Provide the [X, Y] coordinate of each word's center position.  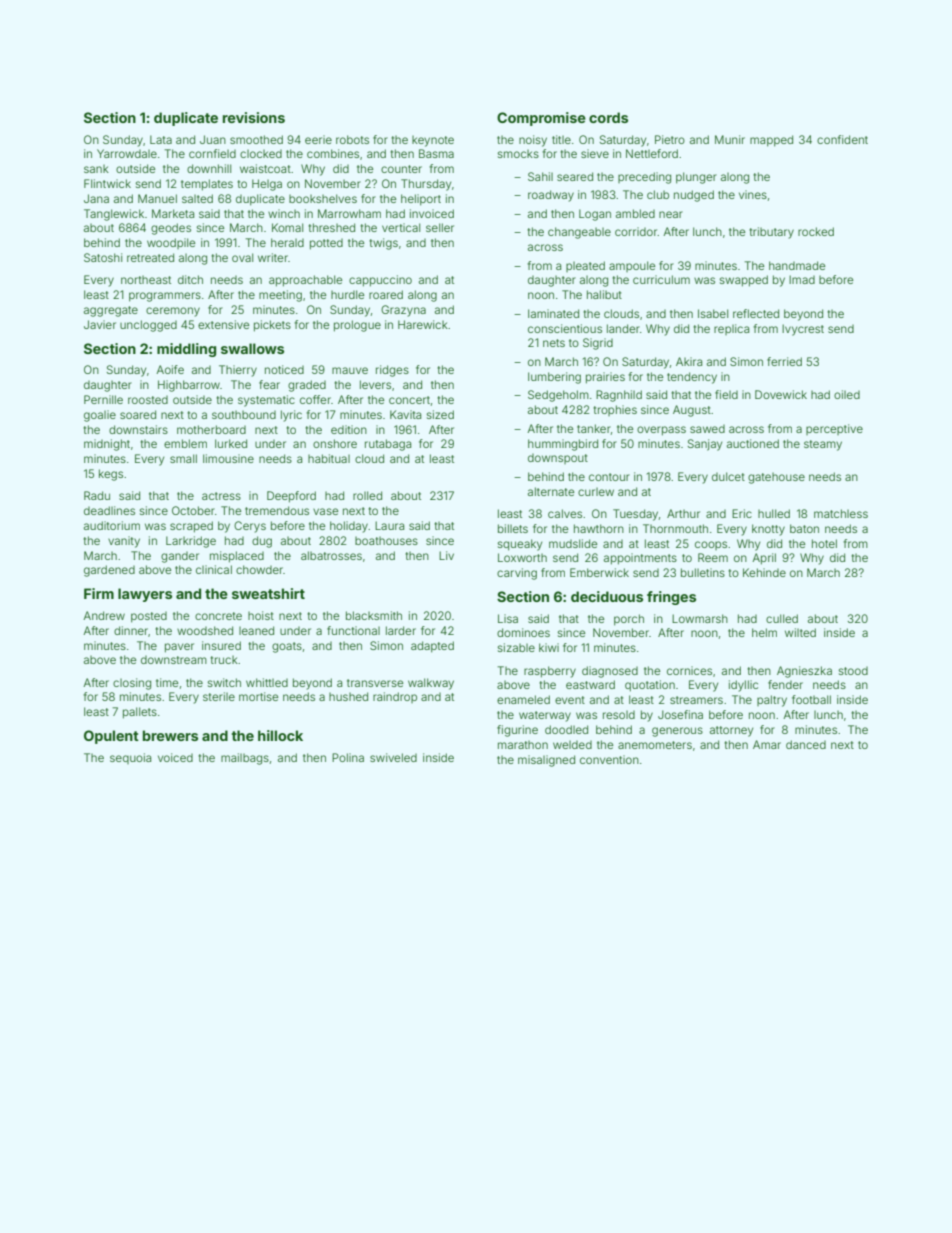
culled [782, 618]
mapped [771, 141]
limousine [228, 458]
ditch [190, 279]
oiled [847, 394]
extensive [223, 324]
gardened [109, 571]
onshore [335, 443]
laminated [553, 313]
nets [554, 343]
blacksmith [374, 615]
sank [96, 169]
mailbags [245, 759]
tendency [692, 378]
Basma [436, 153]
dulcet [728, 476]
